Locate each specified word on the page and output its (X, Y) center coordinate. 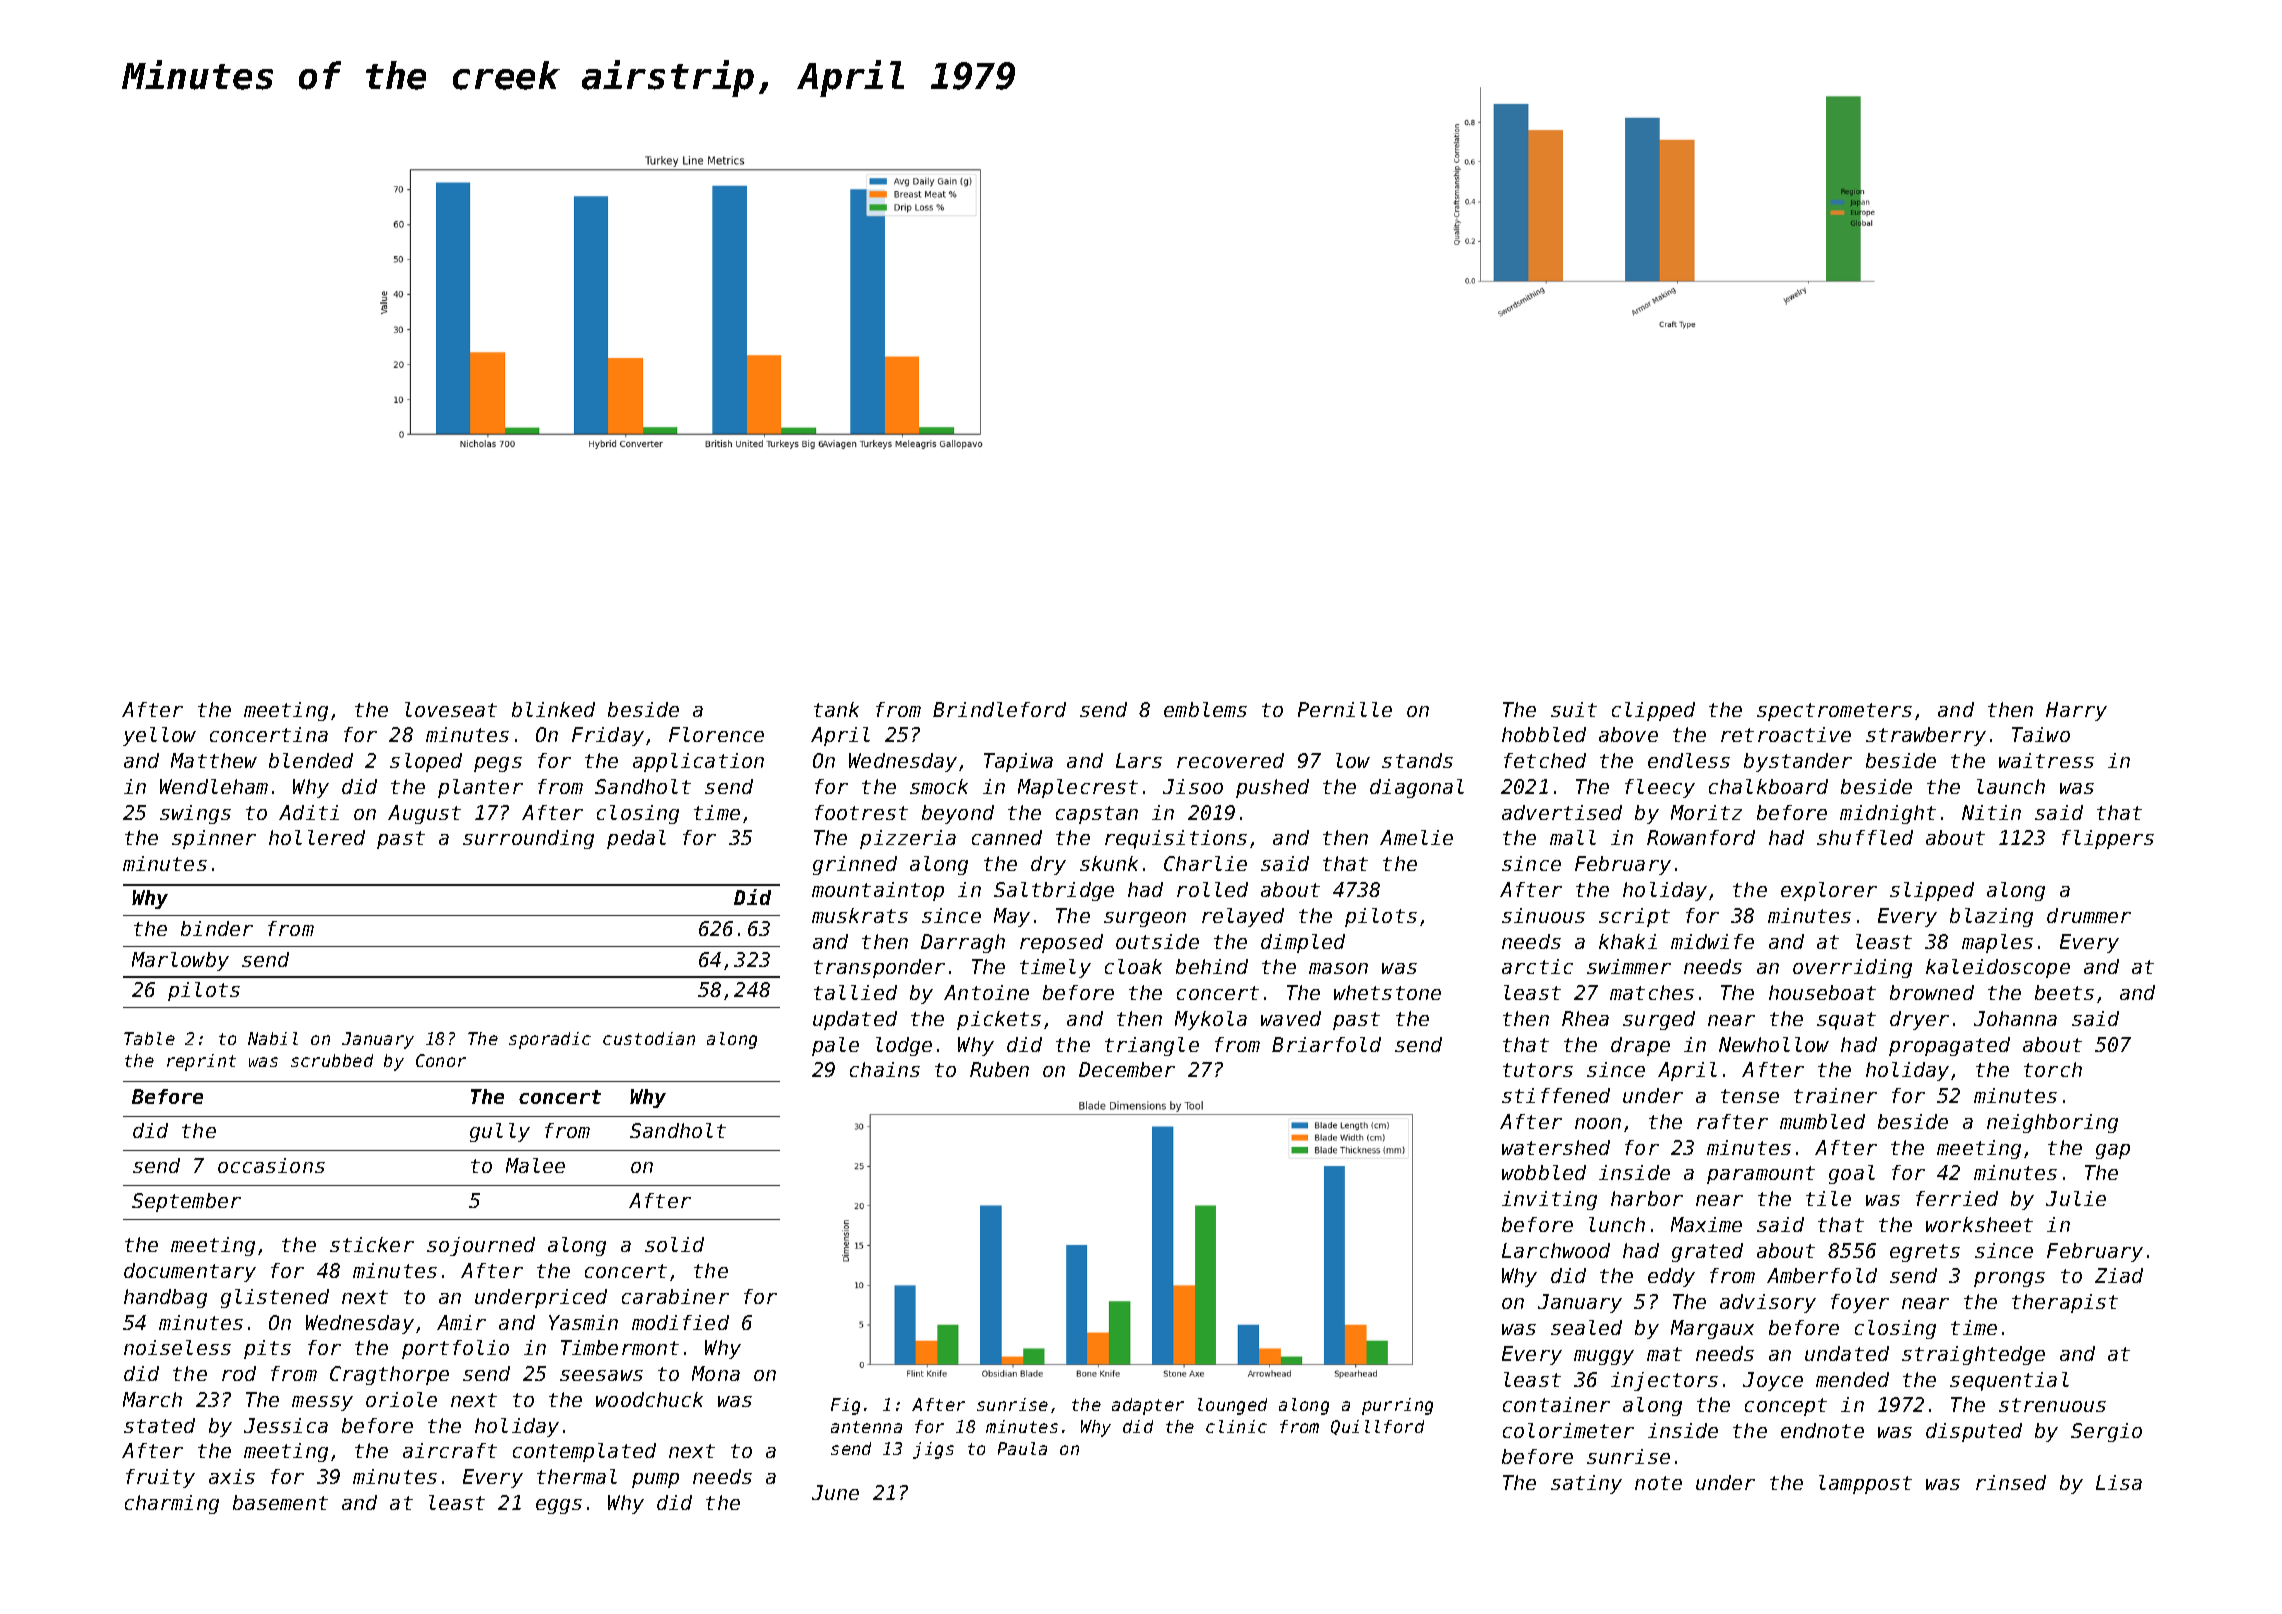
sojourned (481, 1246)
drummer (2089, 915)
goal (1852, 1174)
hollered (317, 837)
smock (939, 786)
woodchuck (649, 1399)
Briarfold (1326, 1044)
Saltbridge (1054, 891)
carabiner (675, 1296)
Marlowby (180, 961)
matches (1652, 992)
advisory (1768, 1303)
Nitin (1991, 812)
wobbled (1544, 1172)
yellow (159, 736)
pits (267, 1349)
